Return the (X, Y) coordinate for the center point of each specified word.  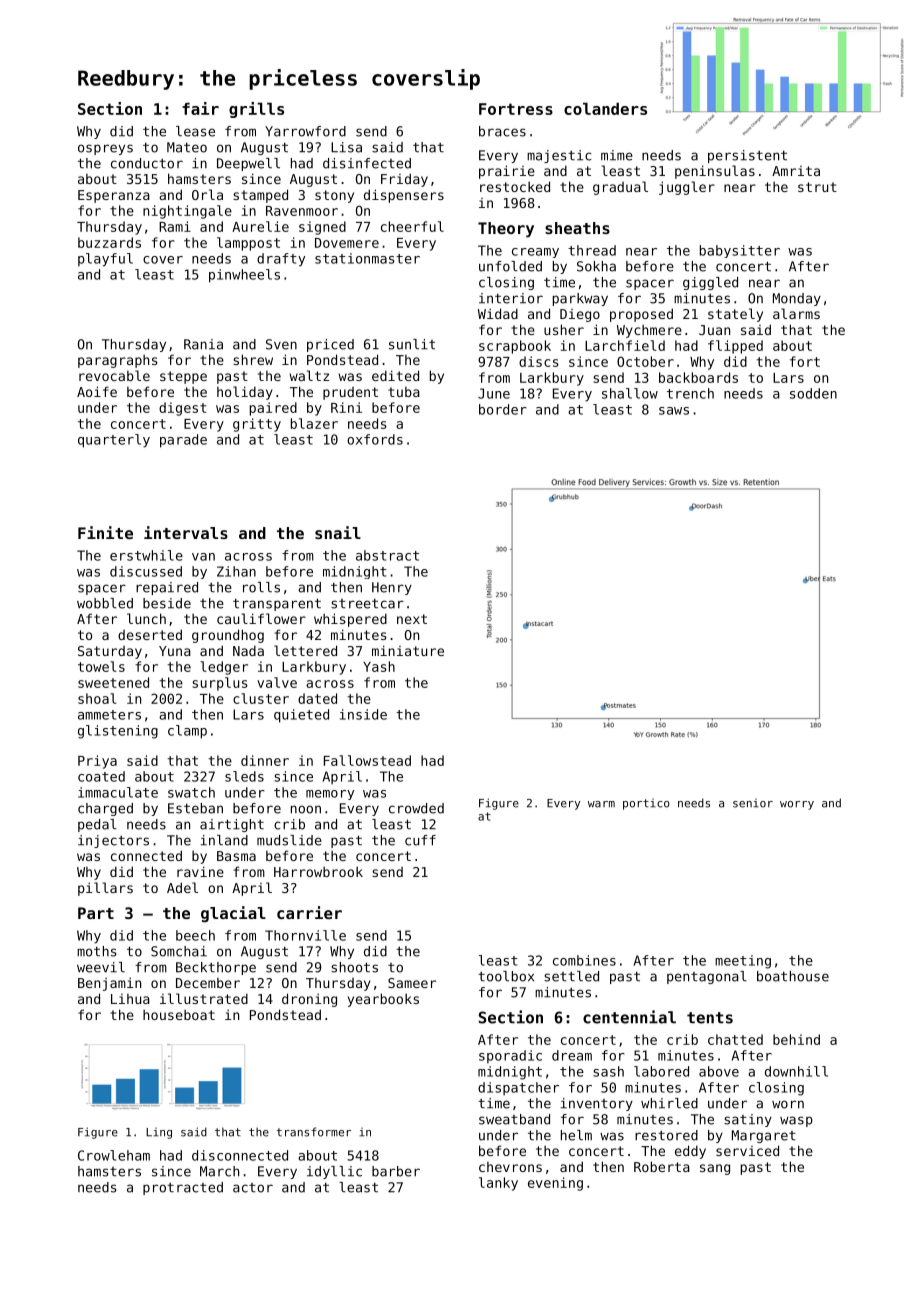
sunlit (412, 344)
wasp (796, 1121)
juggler (687, 188)
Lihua (130, 999)
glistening (118, 732)
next (412, 619)
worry (797, 805)
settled (571, 976)
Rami (175, 226)
